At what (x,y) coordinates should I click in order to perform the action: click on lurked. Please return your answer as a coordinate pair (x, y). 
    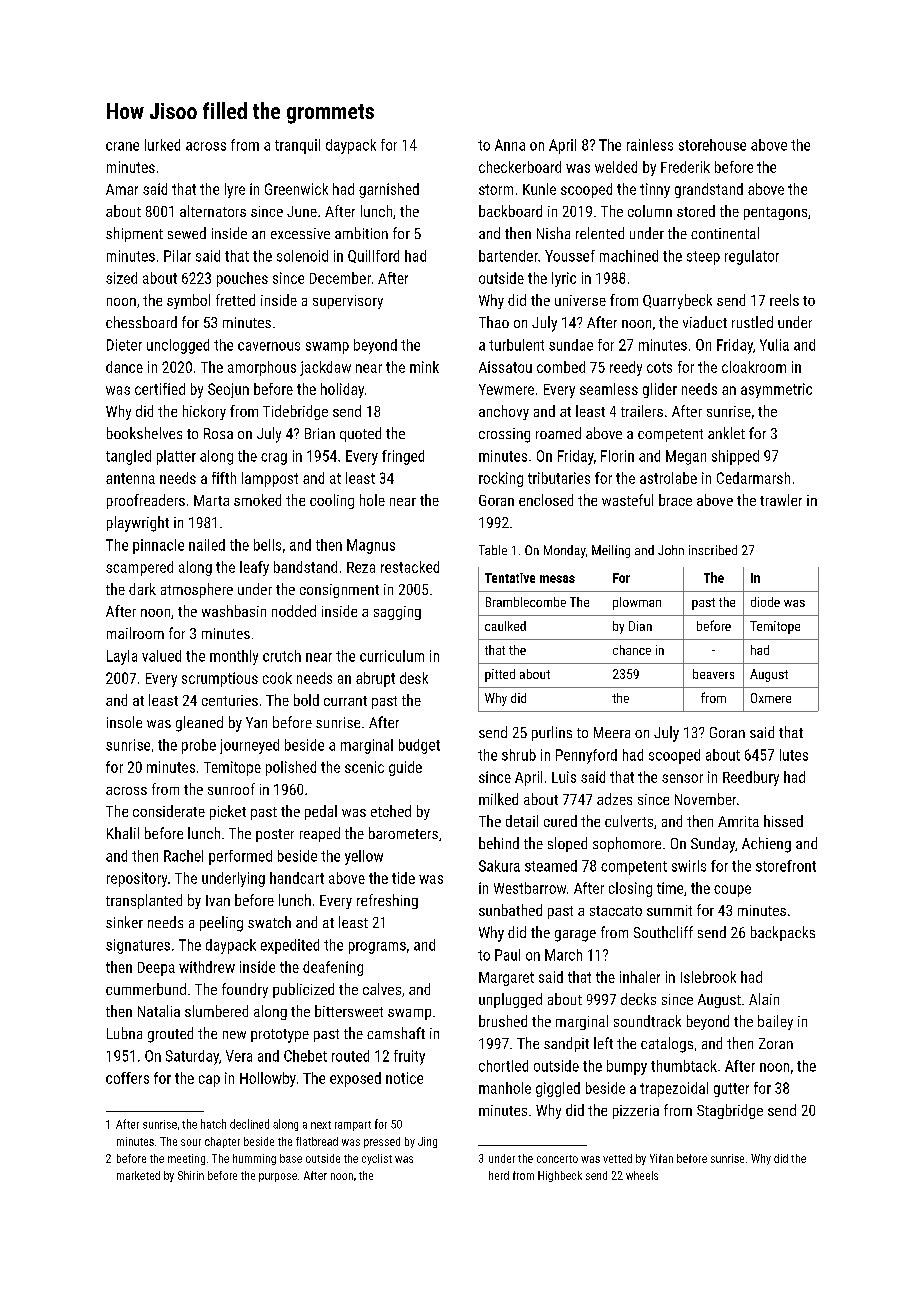
    Looking at the image, I should click on (162, 145).
